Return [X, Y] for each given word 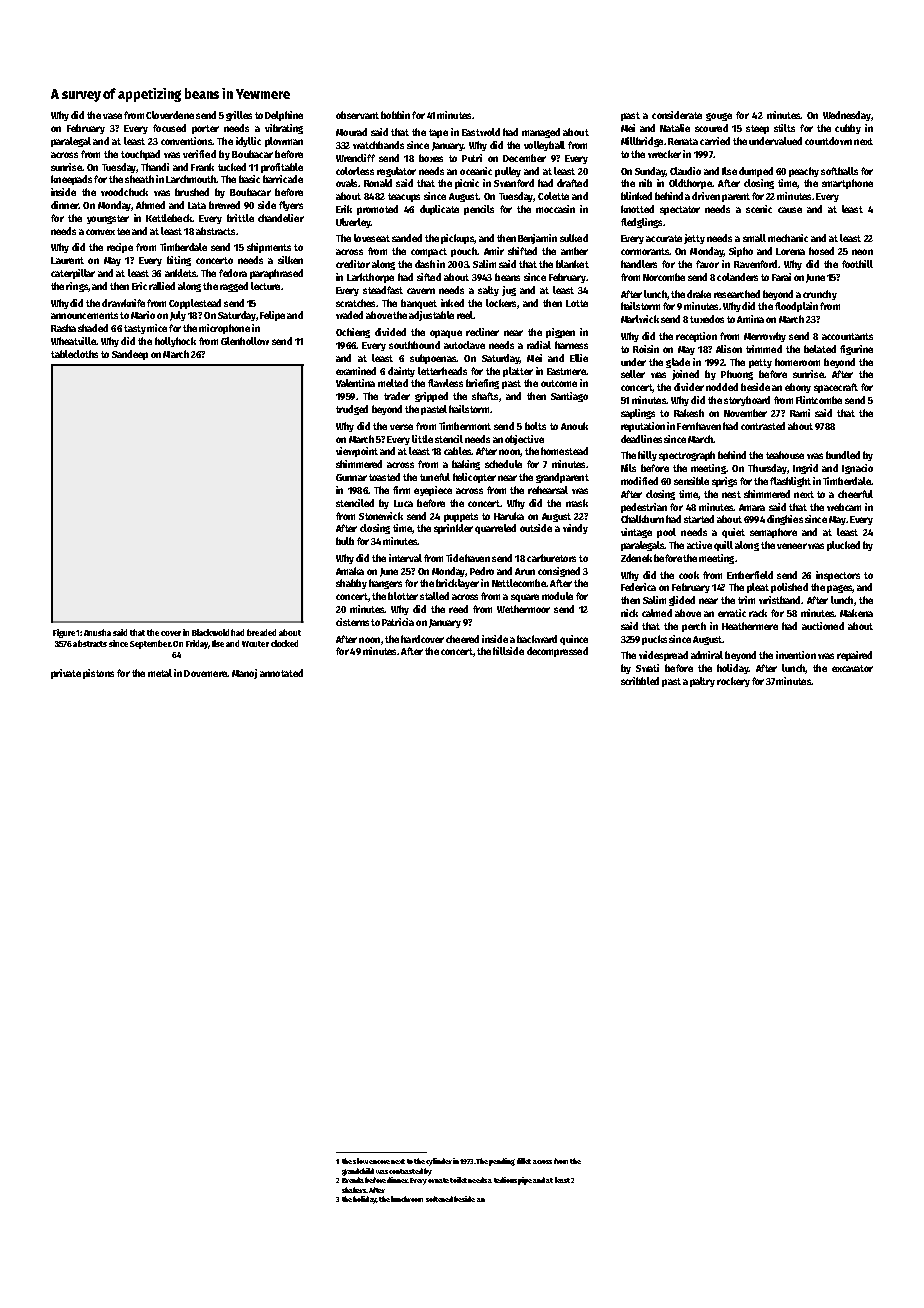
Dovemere [205, 673]
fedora [233, 273]
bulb [345, 541]
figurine [856, 350]
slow [360, 1161]
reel [465, 315]
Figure [64, 633]
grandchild [358, 1172]
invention [796, 655]
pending [502, 1162]
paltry [702, 682]
